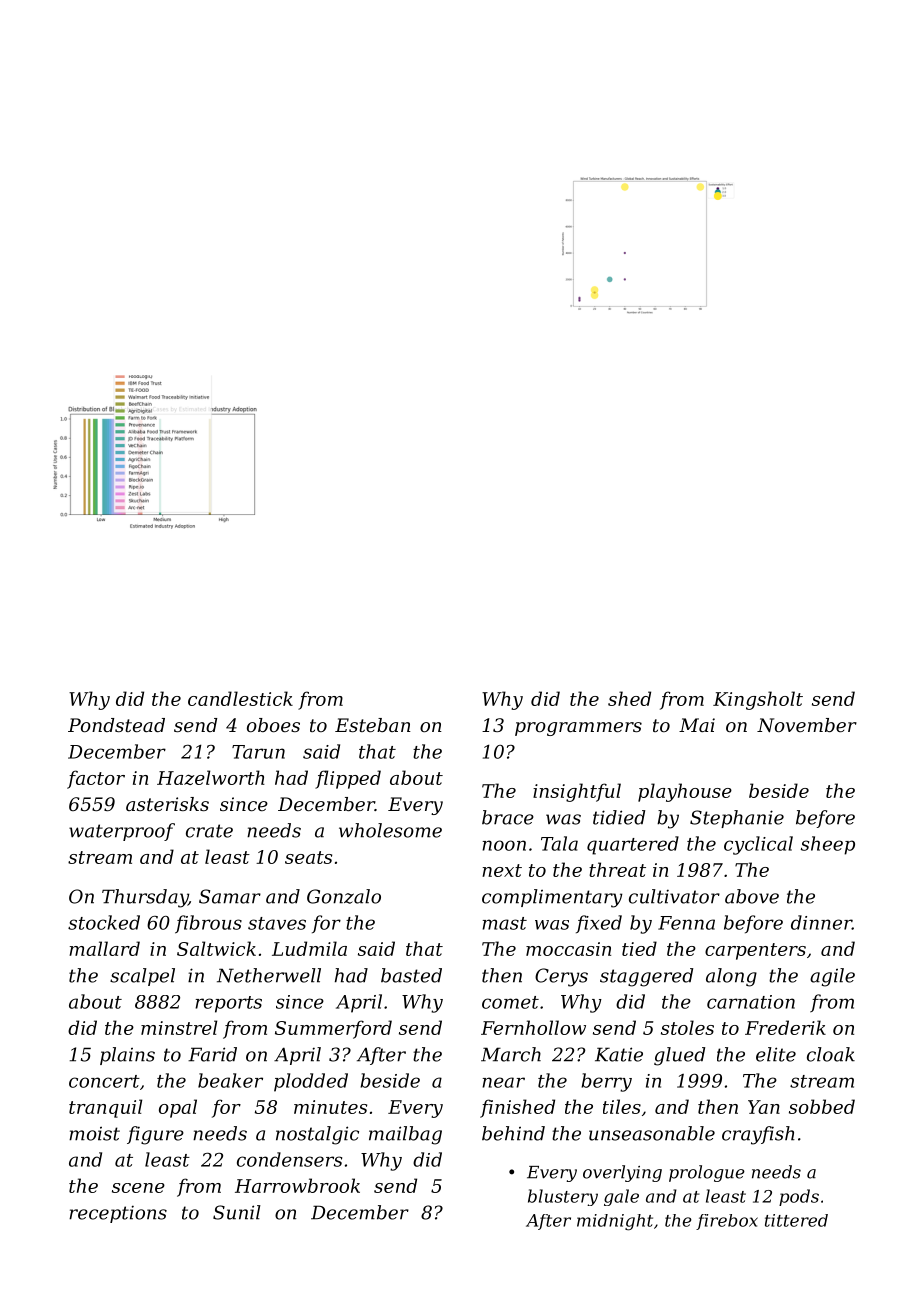 Image resolution: width=924 pixels, height=1314 pixels. I want to click on basted, so click(411, 975).
